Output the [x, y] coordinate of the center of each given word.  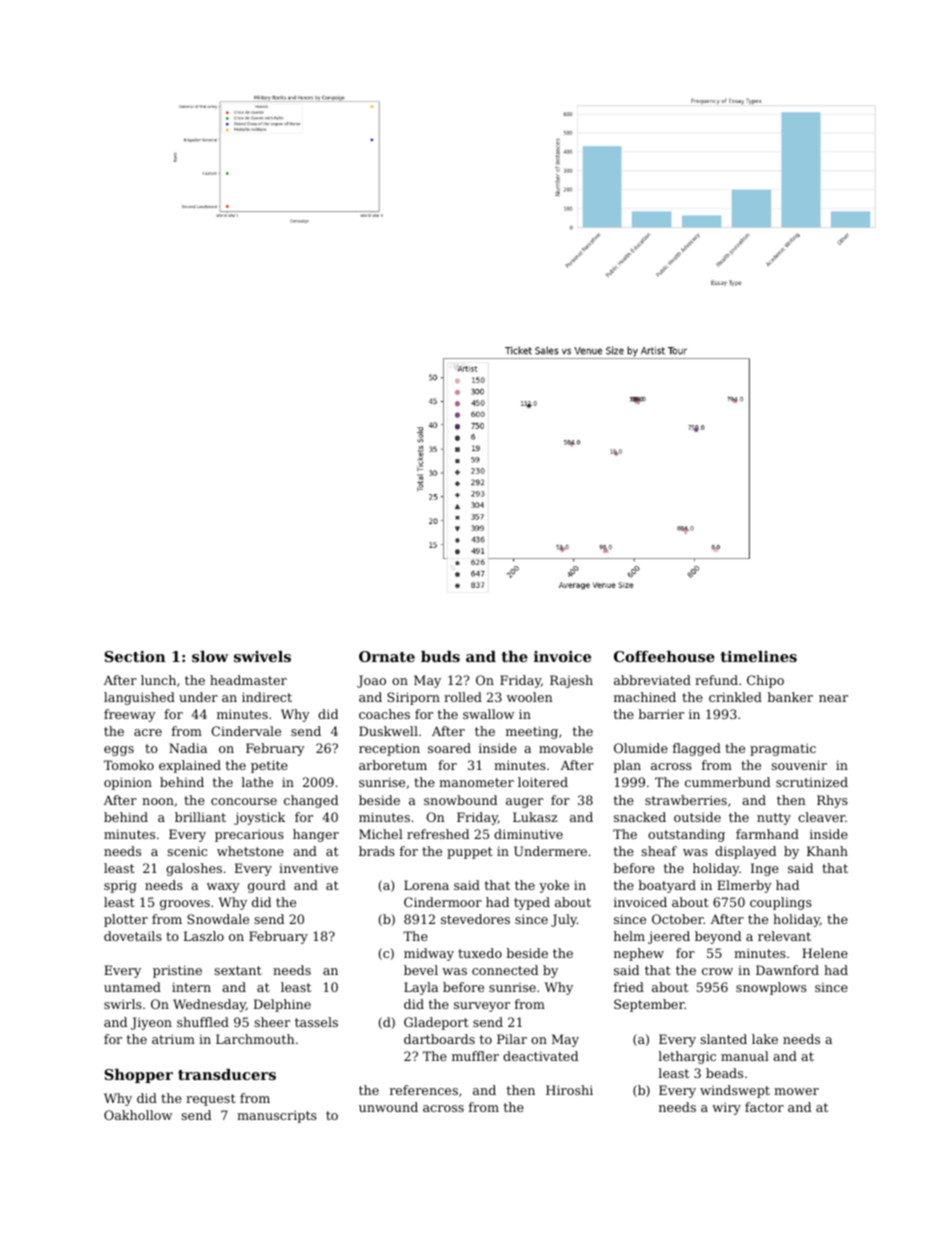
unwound [388, 1107]
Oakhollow [138, 1115]
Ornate [387, 656]
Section [135, 656]
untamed [132, 987]
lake [765, 1039]
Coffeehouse [664, 656]
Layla [421, 988]
